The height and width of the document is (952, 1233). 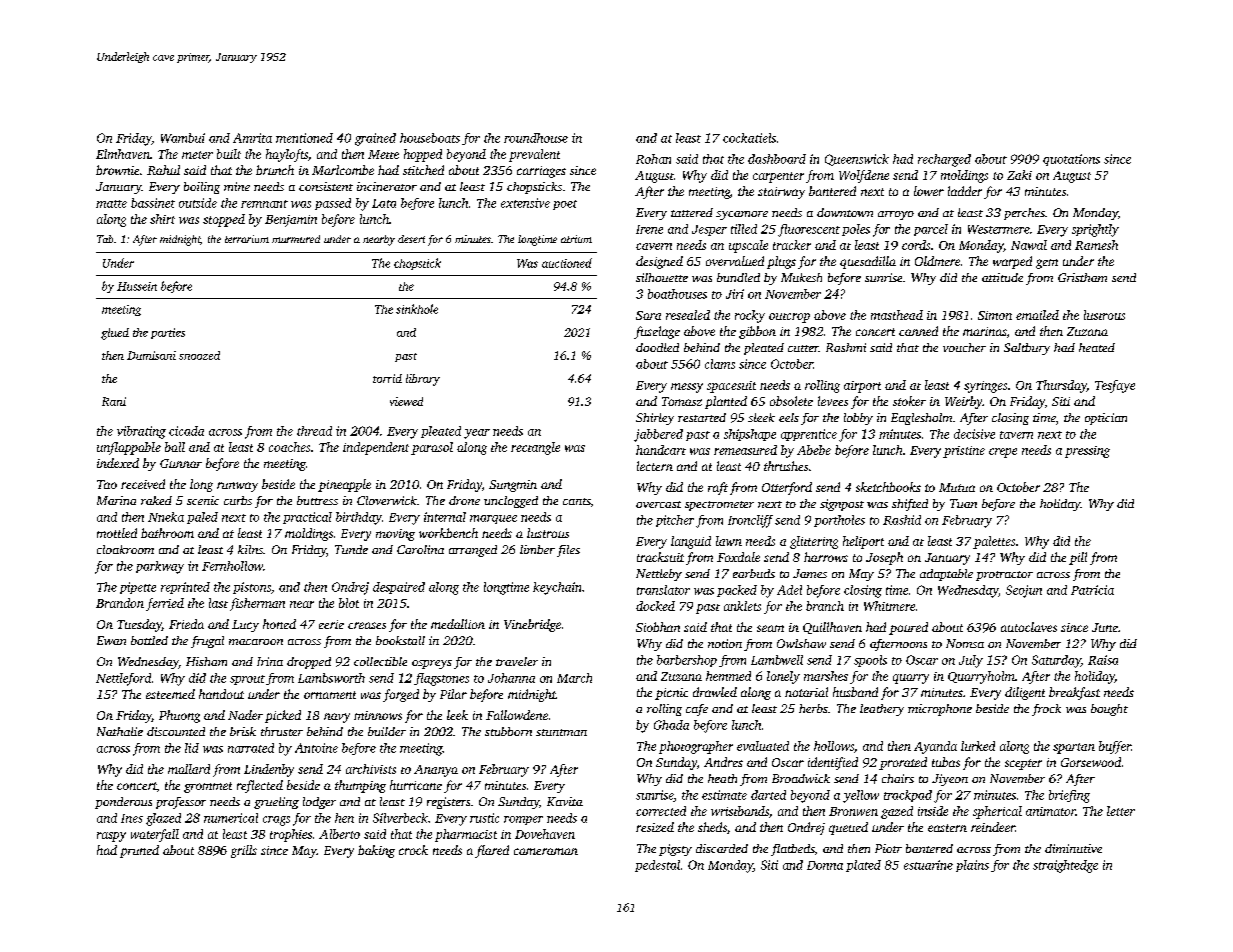 What do you see at coordinates (565, 205) in the document?
I see `poet` at bounding box center [565, 205].
